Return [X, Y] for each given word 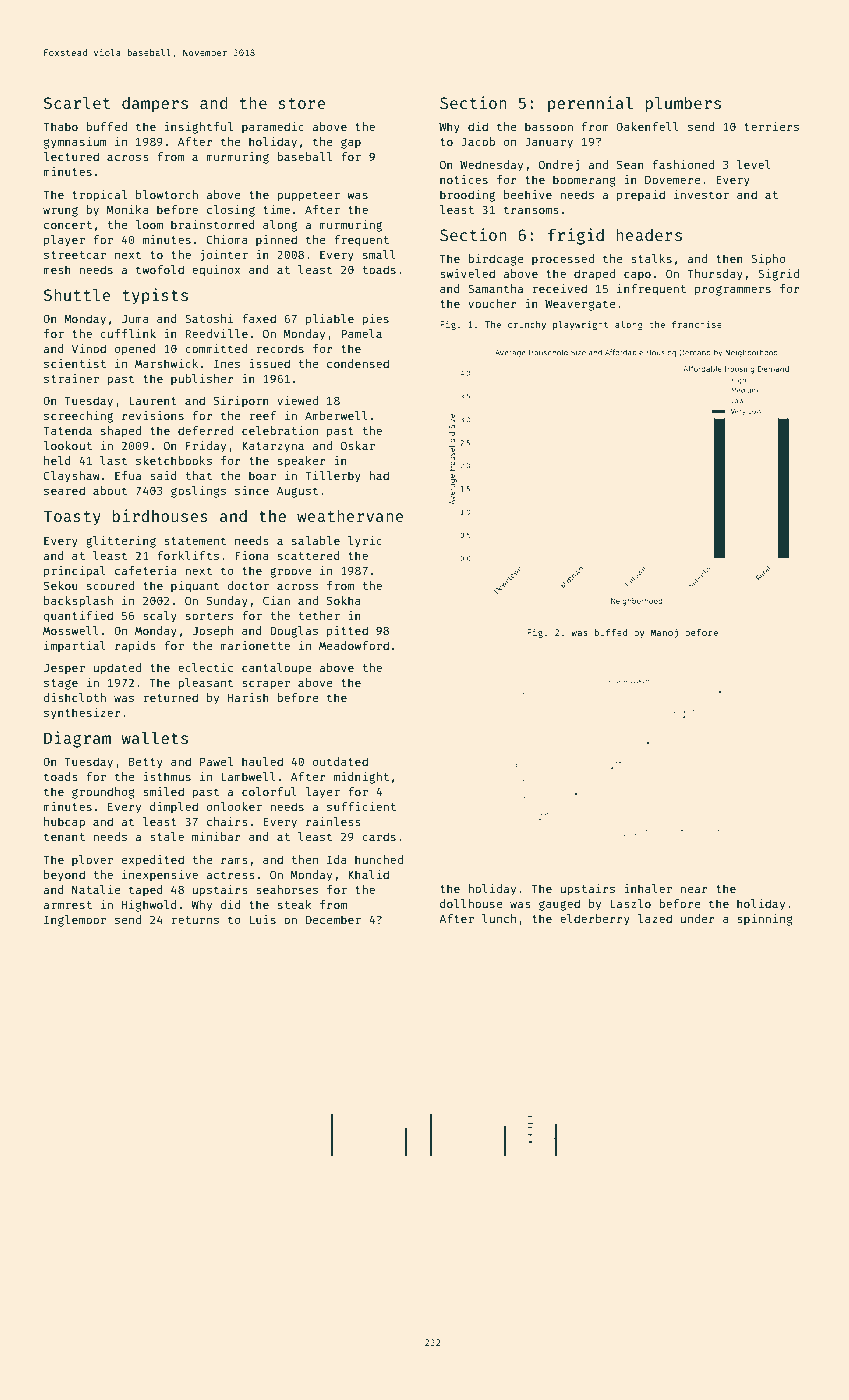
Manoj [664, 633]
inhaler [648, 888]
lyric [365, 542]
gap [351, 144]
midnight [361, 778]
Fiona [252, 555]
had [379, 475]
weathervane [350, 516]
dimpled [174, 808]
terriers [771, 126]
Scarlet [77, 102]
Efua [128, 475]
